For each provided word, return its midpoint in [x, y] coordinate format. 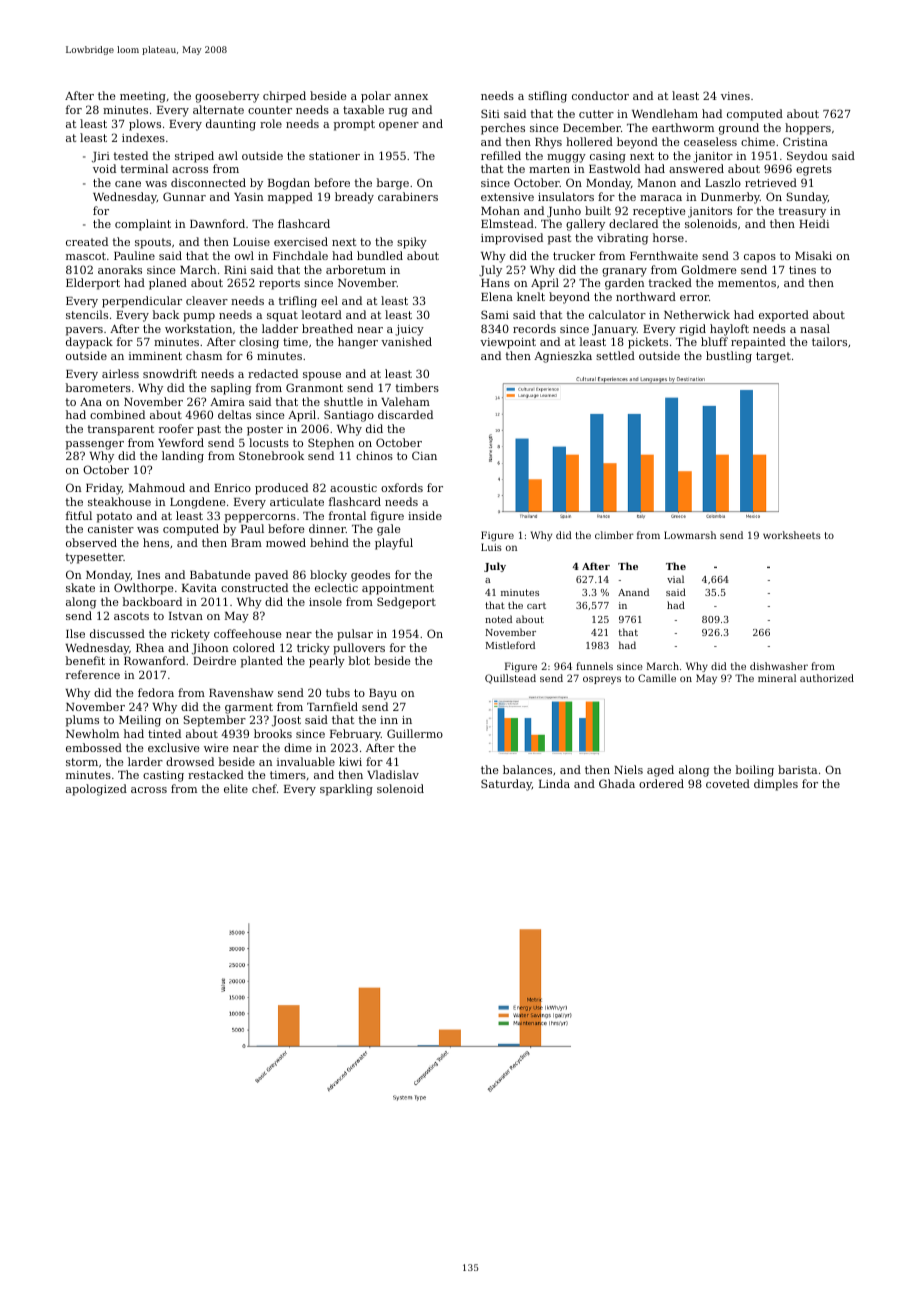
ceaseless [710, 141]
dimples [776, 785]
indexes [143, 137]
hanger [358, 343]
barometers [98, 387]
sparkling [346, 790]
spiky [412, 243]
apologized [96, 790]
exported [784, 316]
